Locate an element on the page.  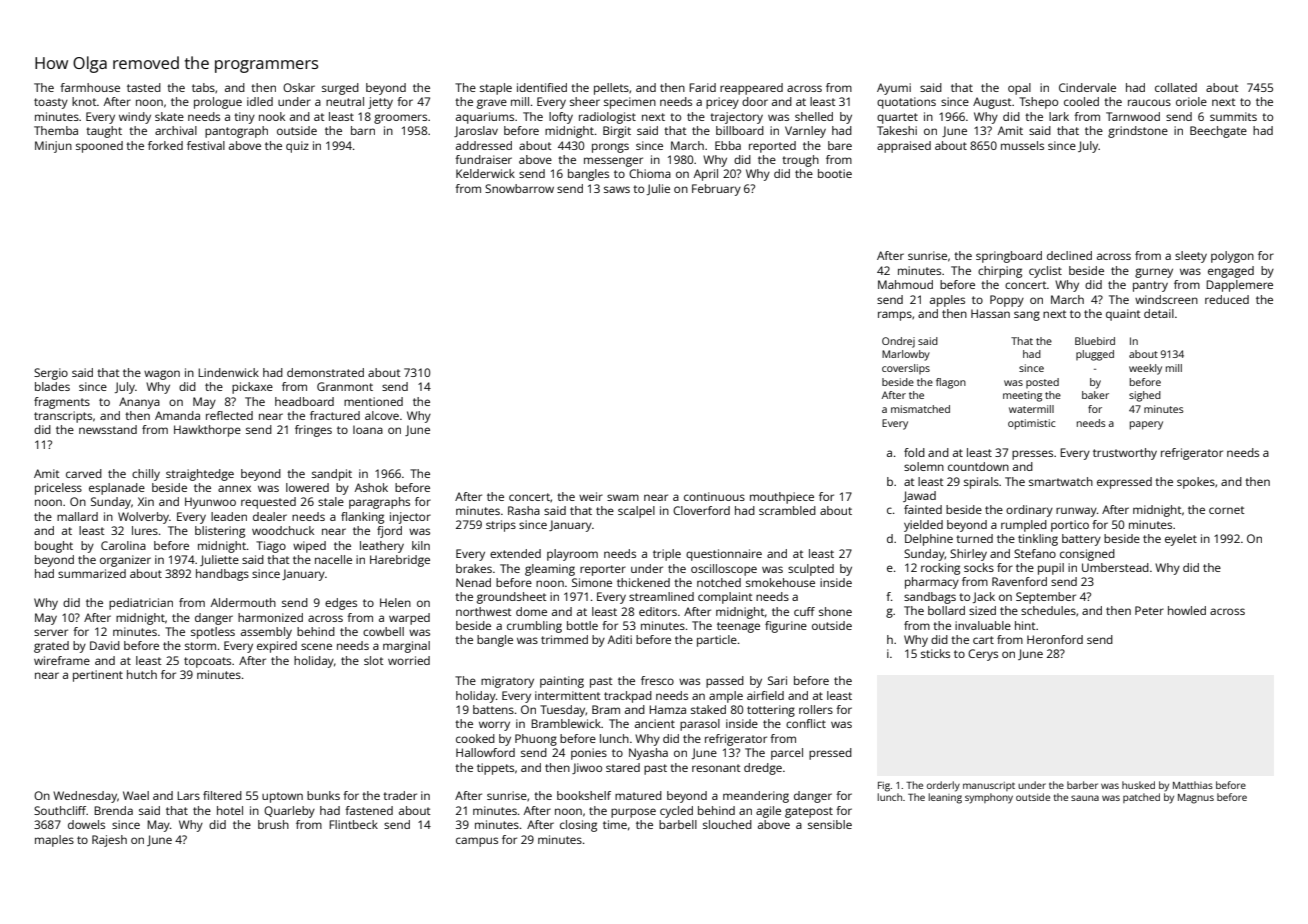
manuscript is located at coordinates (989, 786).
